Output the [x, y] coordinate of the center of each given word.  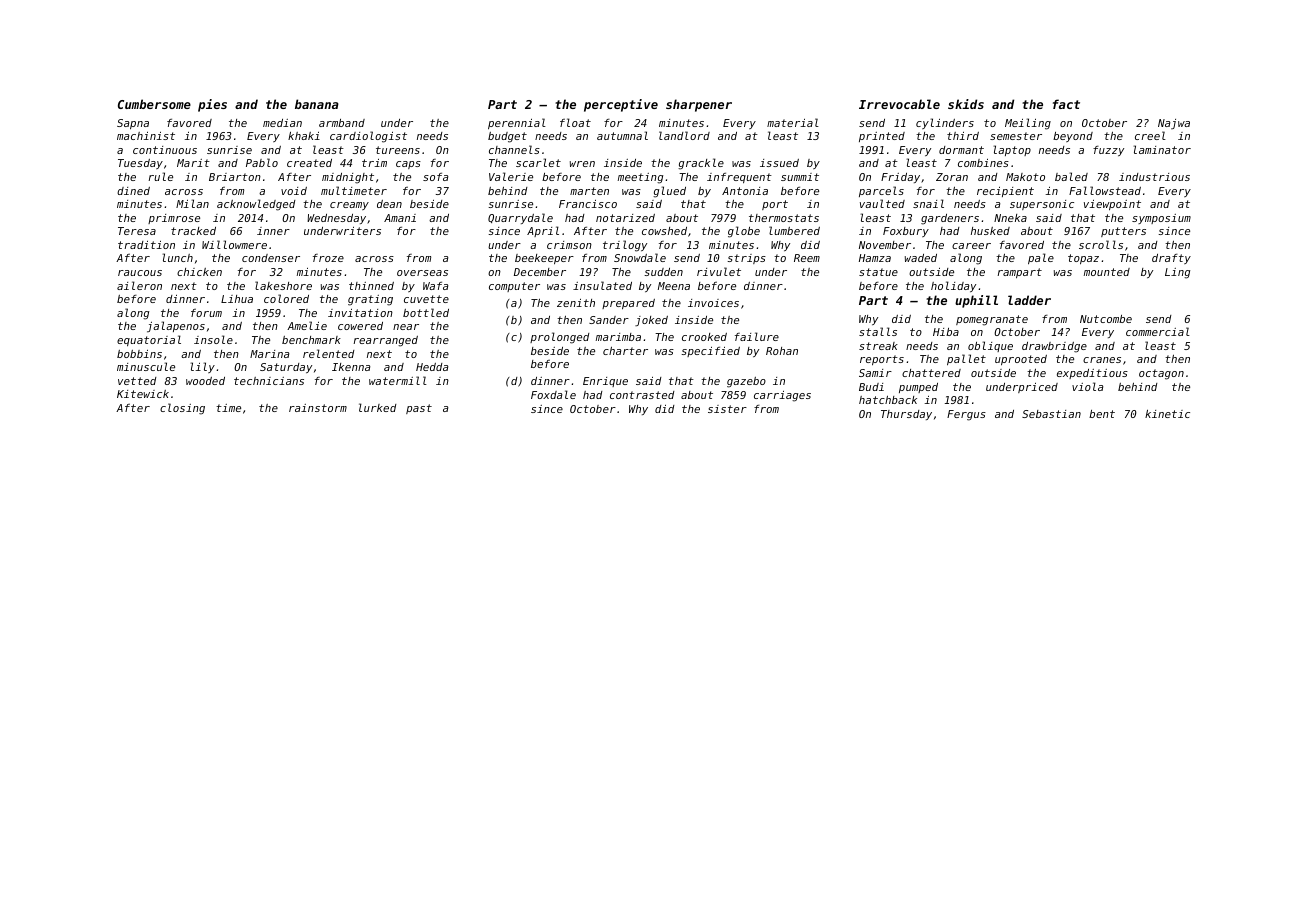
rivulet [719, 271]
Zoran [952, 177]
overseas [422, 273]
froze [328, 258]
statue [878, 272]
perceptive [621, 105]
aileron [139, 285]
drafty [1171, 259]
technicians [269, 381]
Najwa [1174, 124]
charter [625, 351]
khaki [304, 136]
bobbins [139, 354]
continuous [165, 150]
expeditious [1092, 374]
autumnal [622, 135]
